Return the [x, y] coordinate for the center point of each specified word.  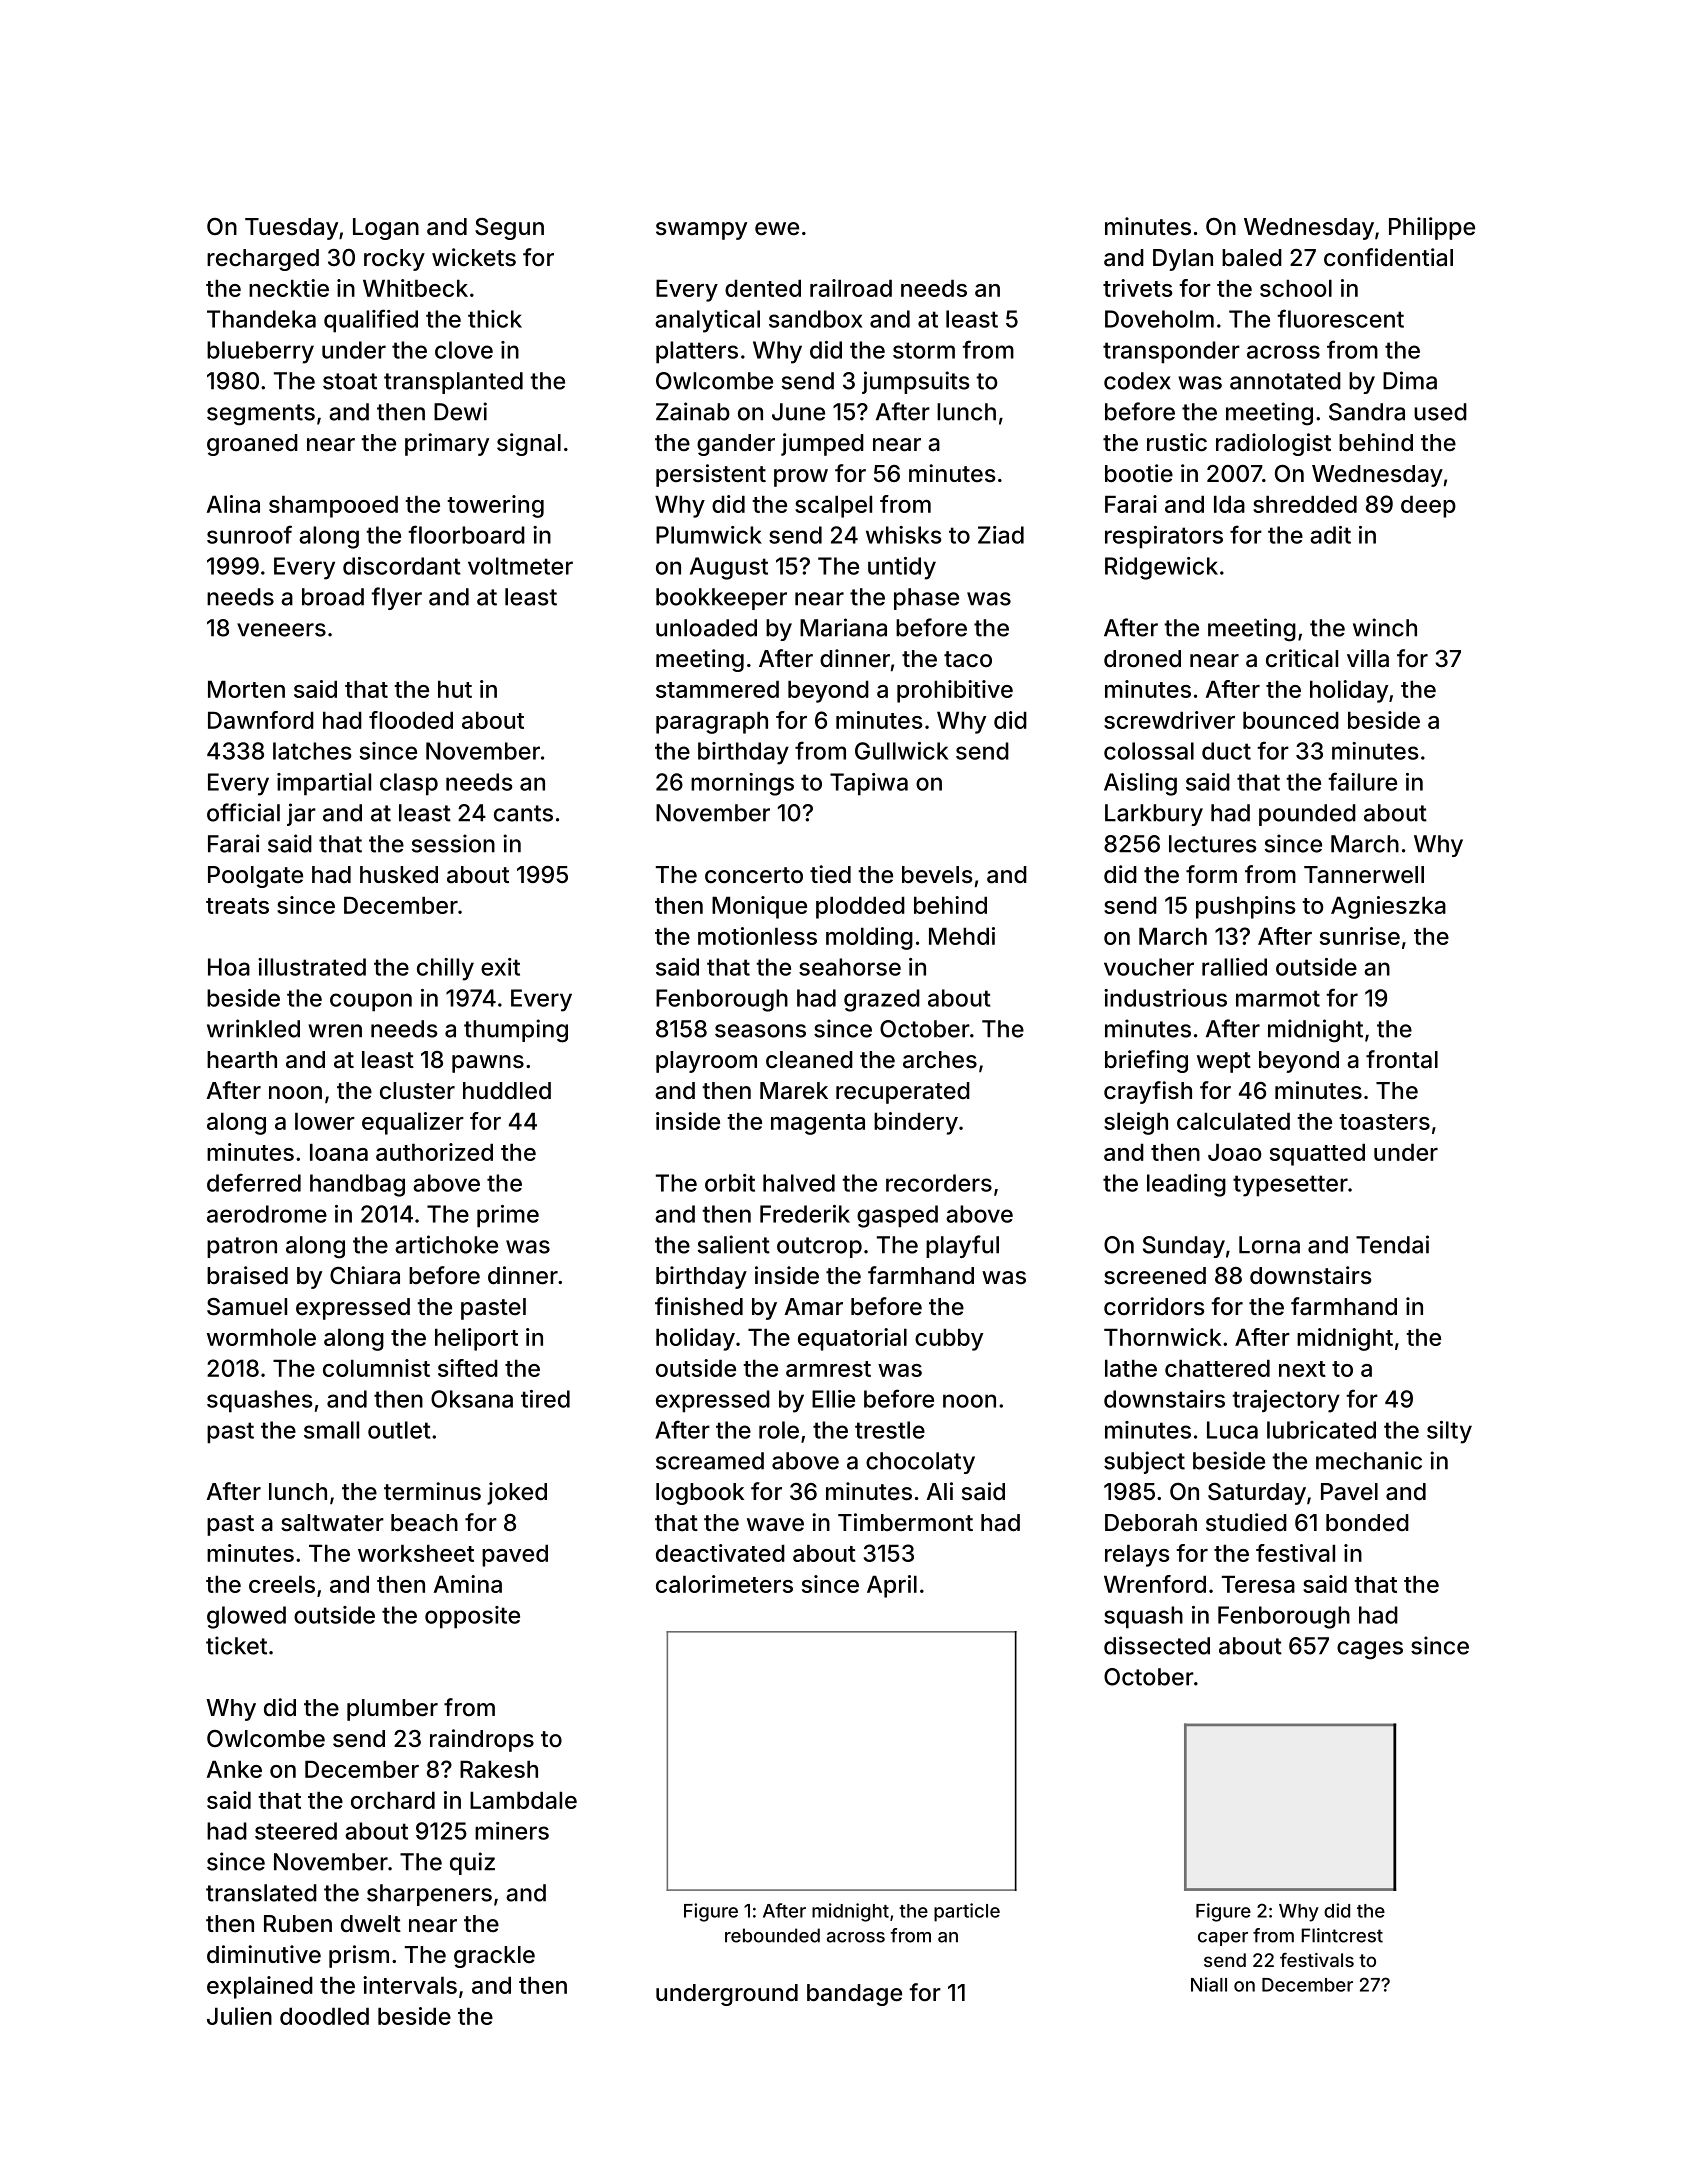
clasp [409, 784]
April [892, 1586]
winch [1385, 627]
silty [1449, 1432]
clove [464, 350]
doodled [324, 2016]
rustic [1177, 442]
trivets [1137, 288]
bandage [854, 1995]
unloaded [706, 628]
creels [282, 1584]
